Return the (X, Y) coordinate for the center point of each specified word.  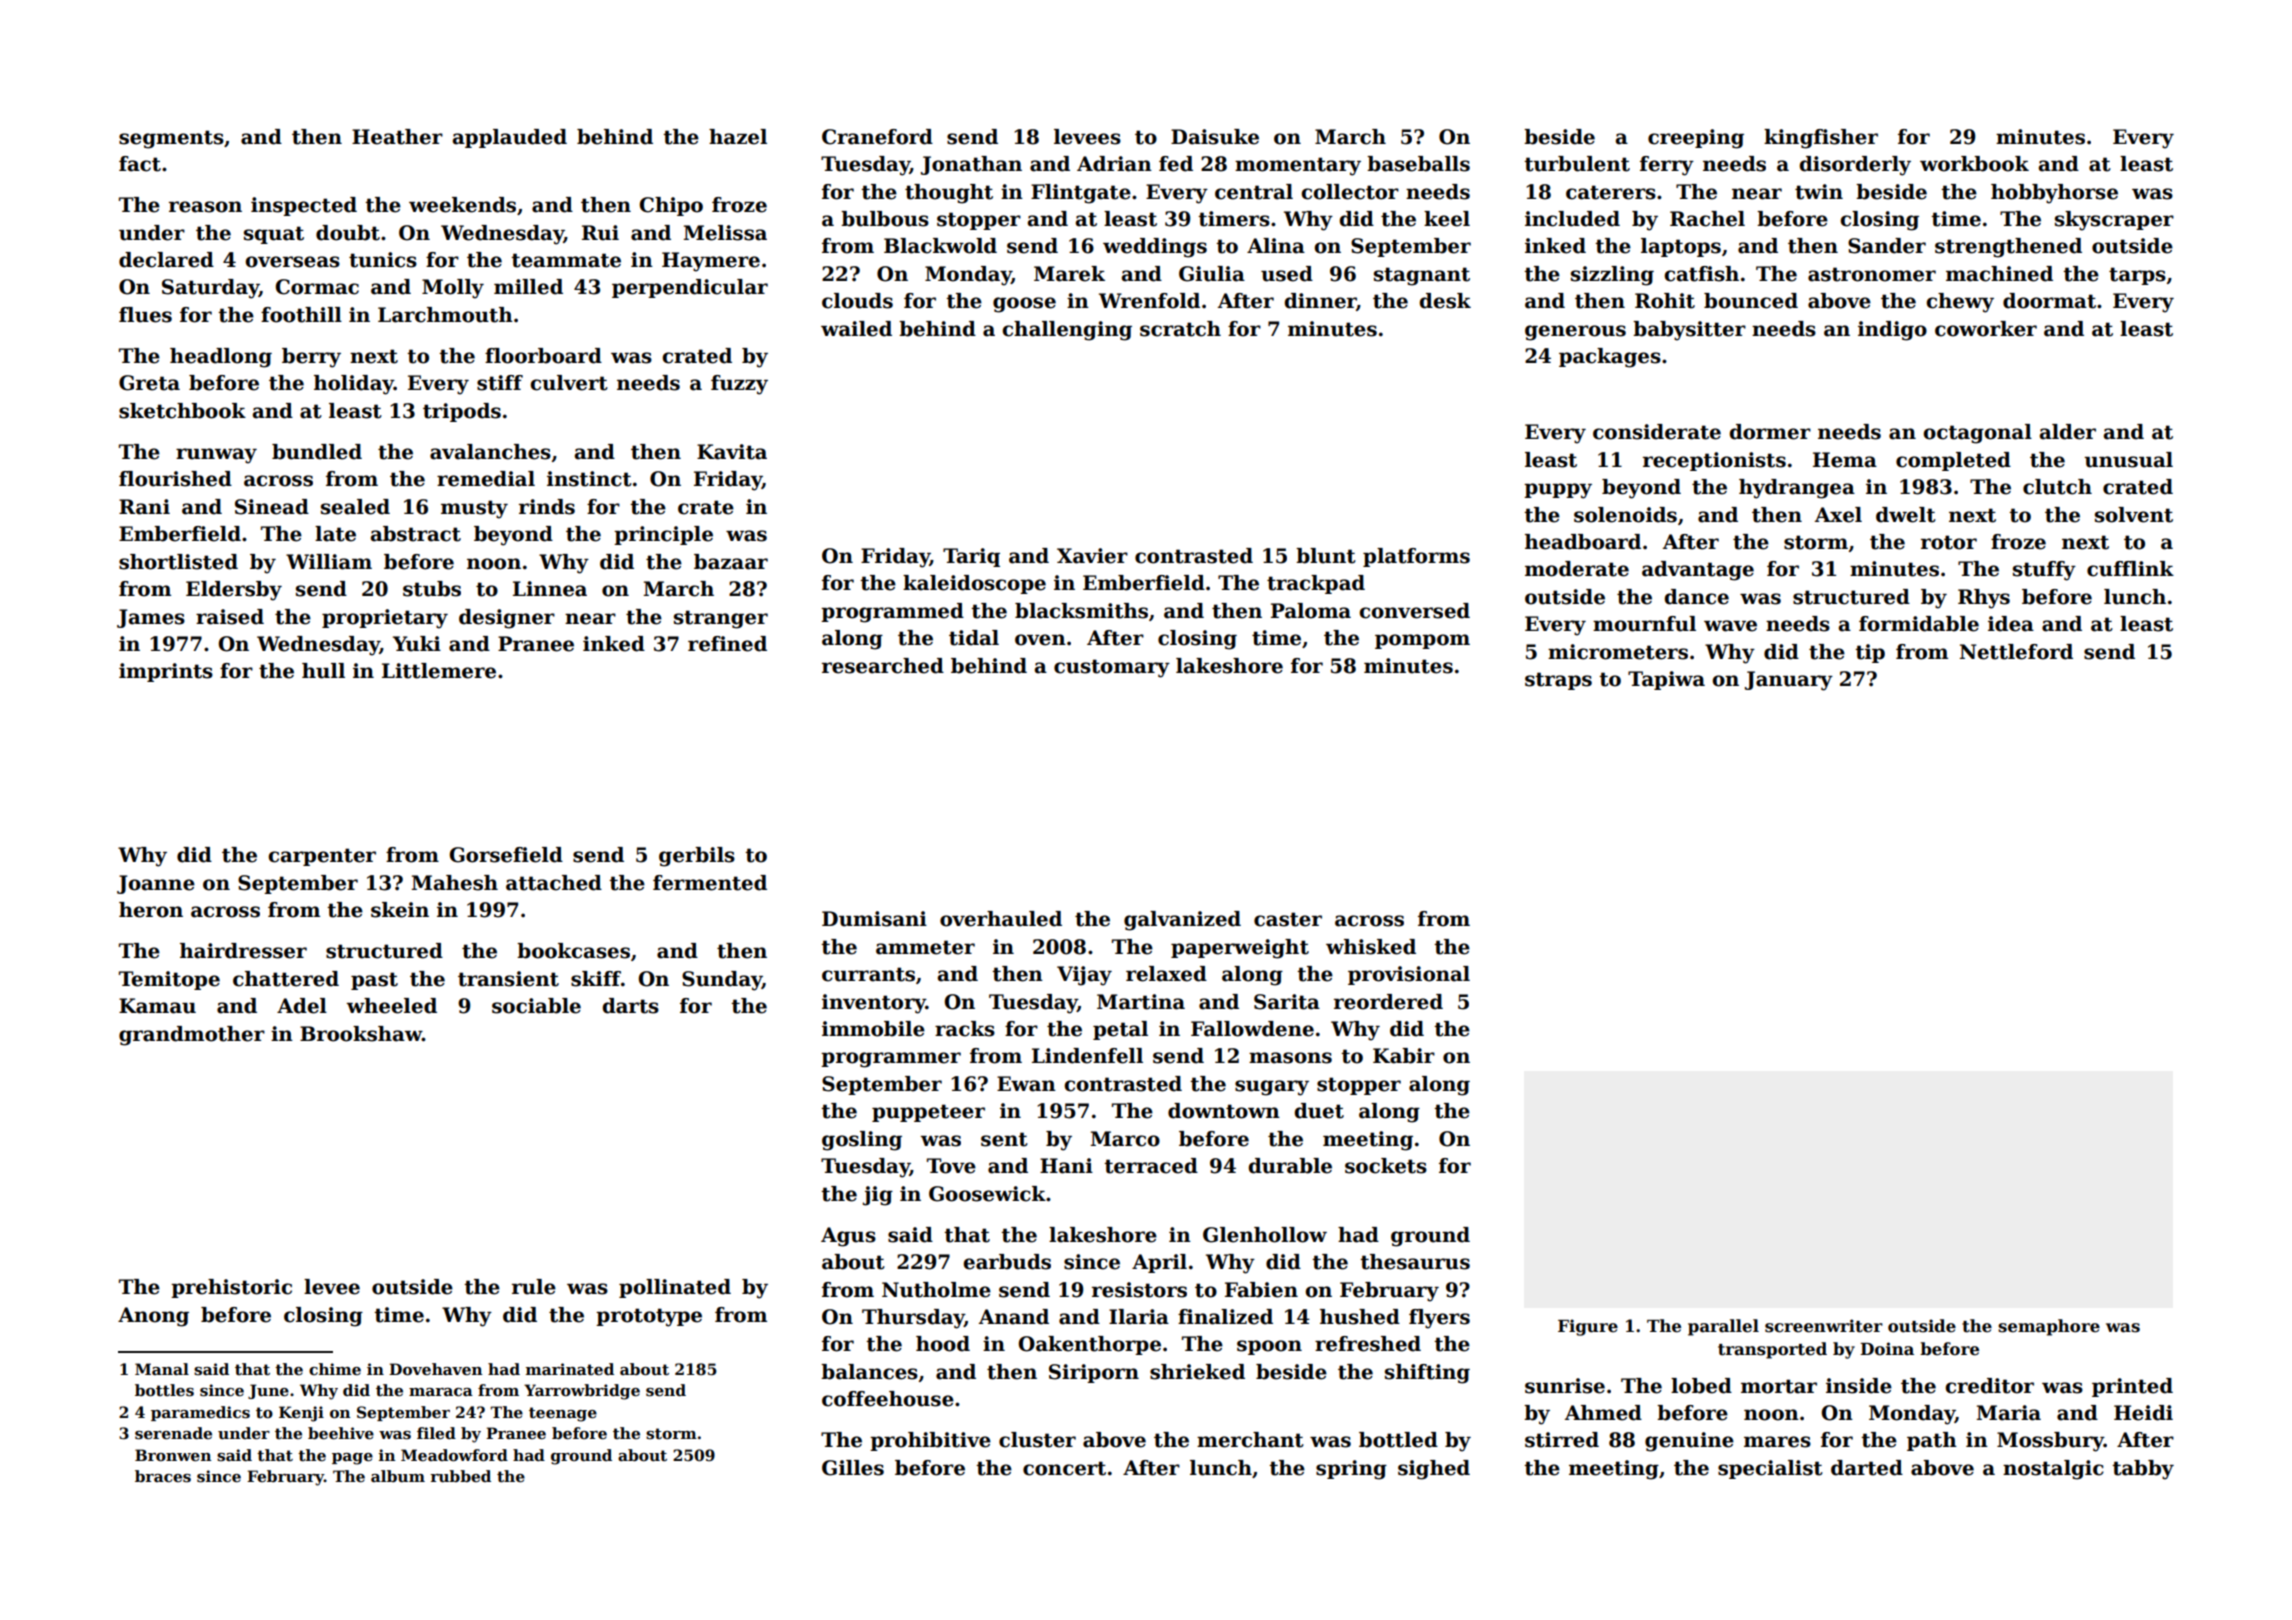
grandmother (192, 1036)
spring (1351, 1470)
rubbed (460, 1476)
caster (1288, 919)
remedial (486, 479)
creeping (1696, 139)
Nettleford (2016, 652)
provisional (1409, 975)
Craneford (877, 137)
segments (171, 139)
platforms (1416, 557)
